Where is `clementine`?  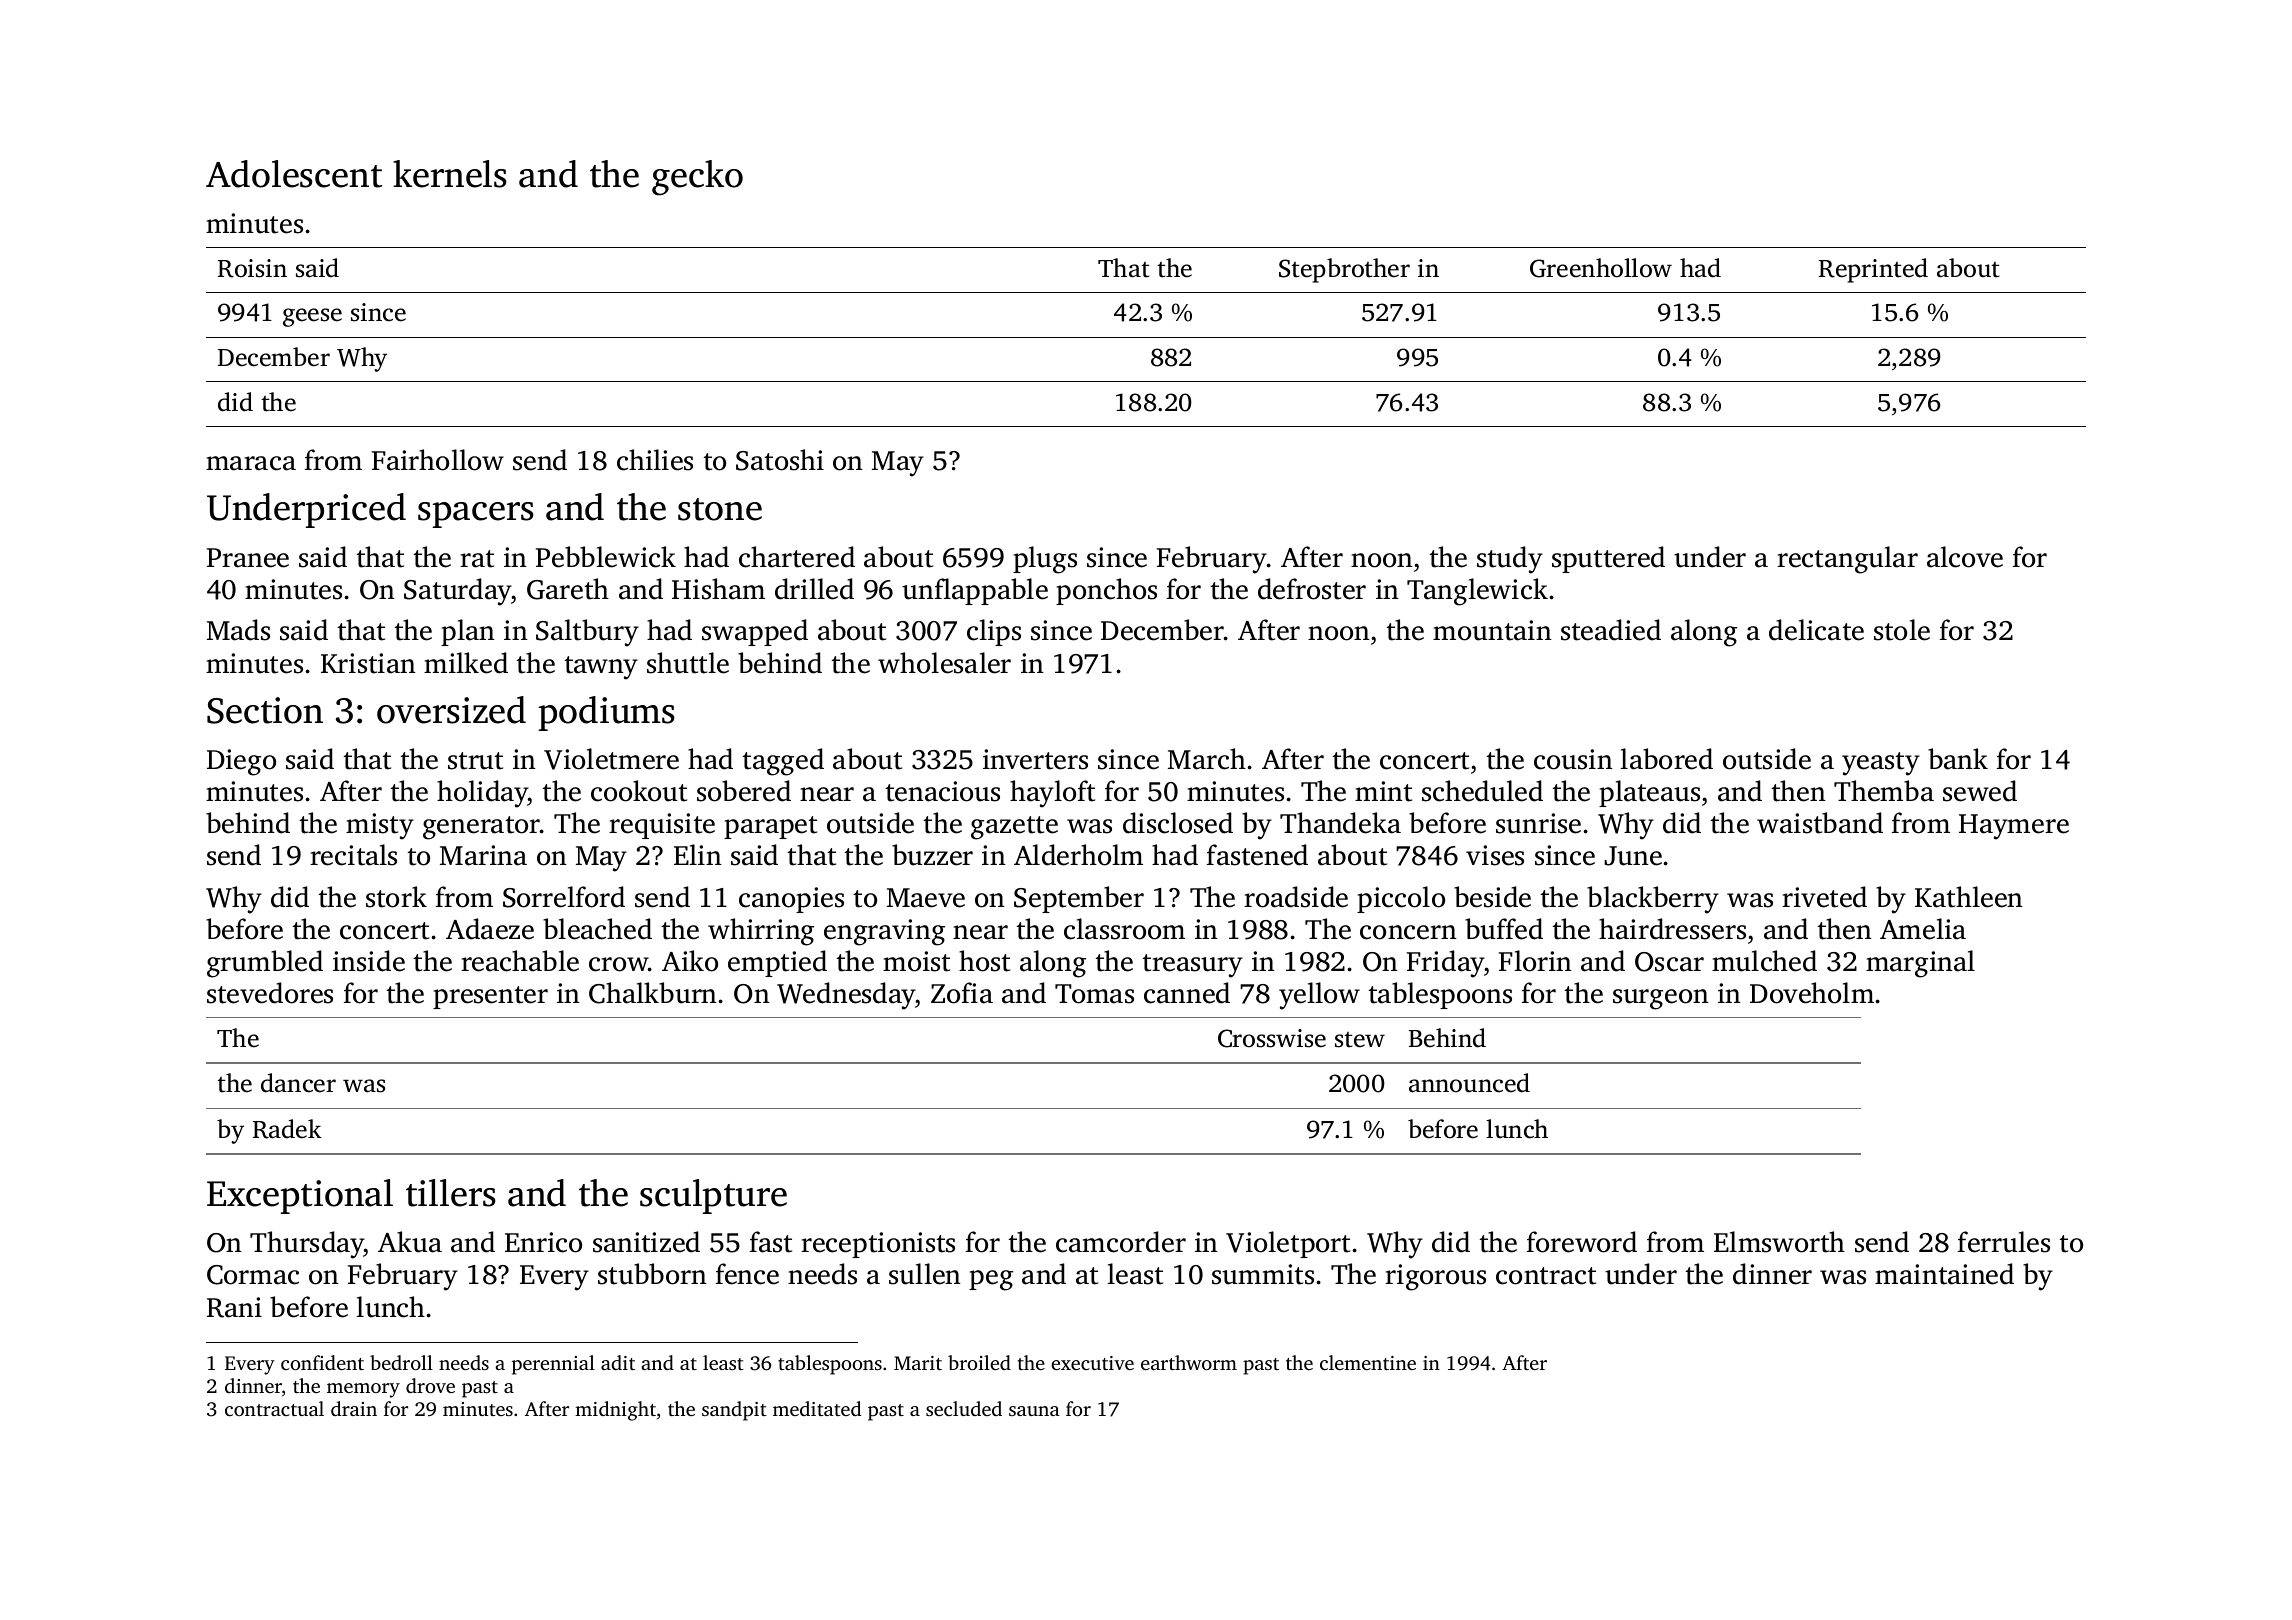 clementine is located at coordinates (1368, 1362).
